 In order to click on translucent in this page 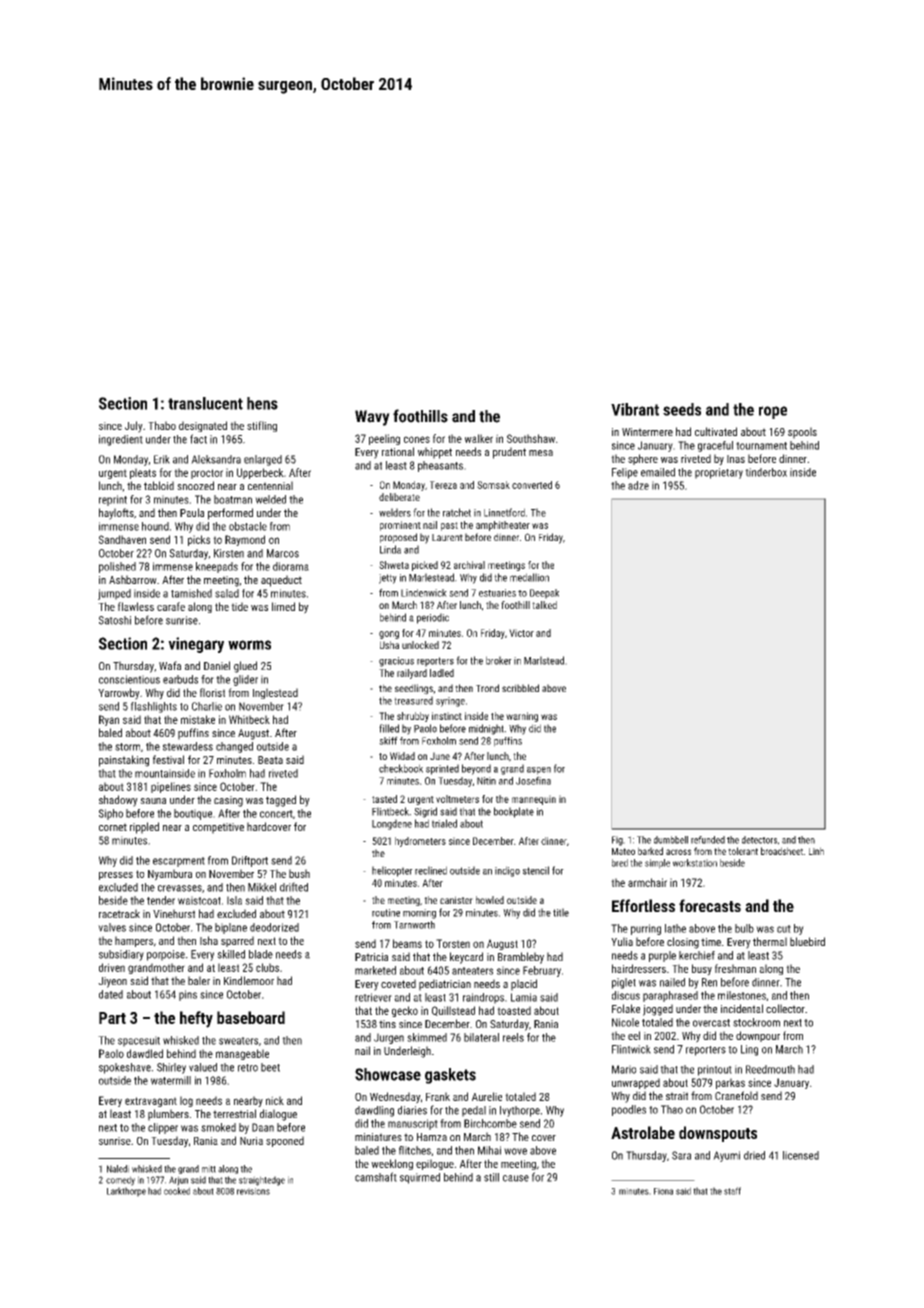, I will do `click(205, 403)`.
